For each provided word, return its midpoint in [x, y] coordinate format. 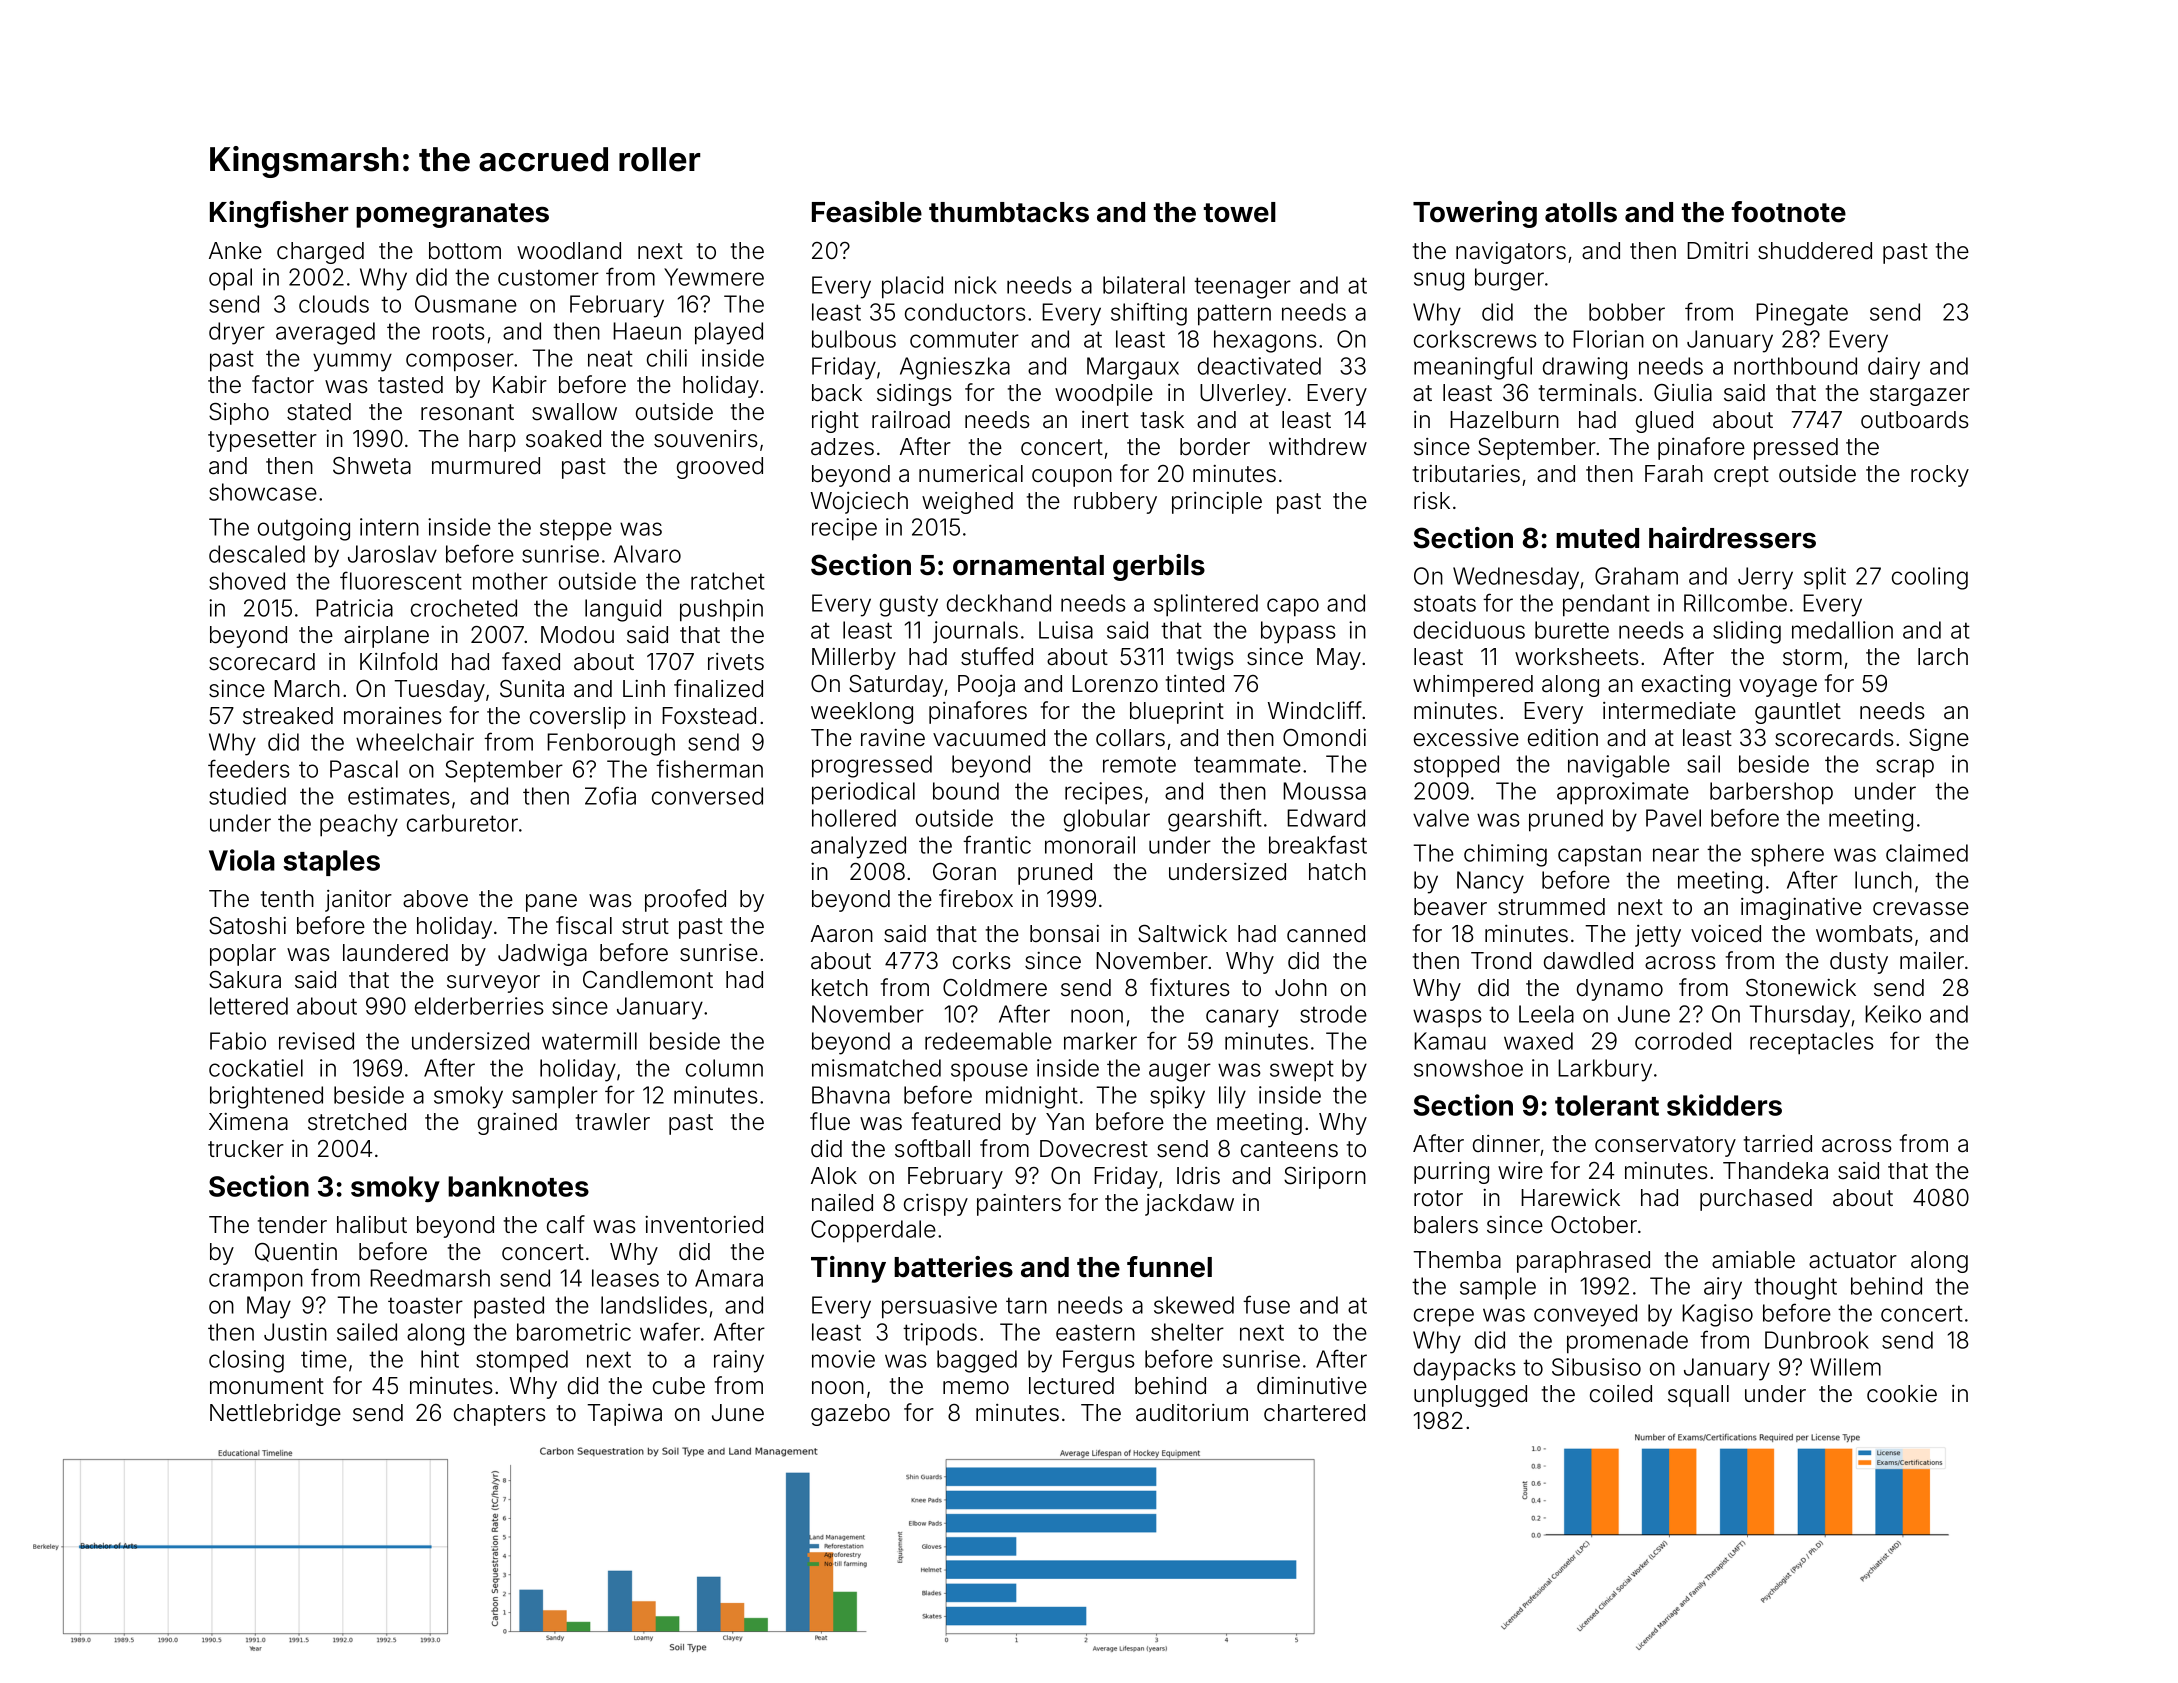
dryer [237, 333]
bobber [1627, 312]
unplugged [1470, 1396]
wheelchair [415, 742]
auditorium [1192, 1413]
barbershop [1771, 793]
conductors [965, 312]
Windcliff [1315, 710]
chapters [500, 1415]
